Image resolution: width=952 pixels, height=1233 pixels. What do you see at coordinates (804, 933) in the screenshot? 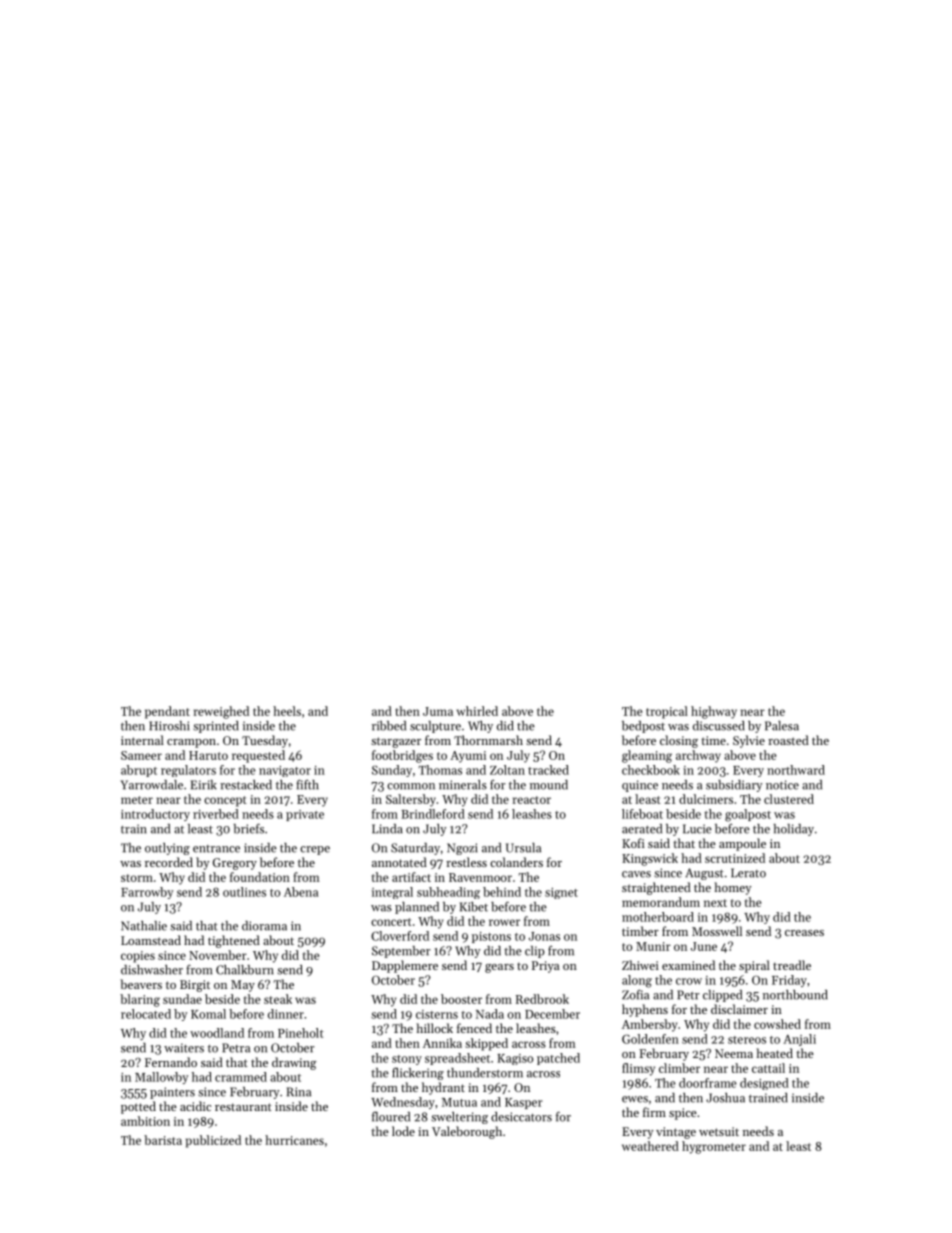
I see `creases` at bounding box center [804, 933].
